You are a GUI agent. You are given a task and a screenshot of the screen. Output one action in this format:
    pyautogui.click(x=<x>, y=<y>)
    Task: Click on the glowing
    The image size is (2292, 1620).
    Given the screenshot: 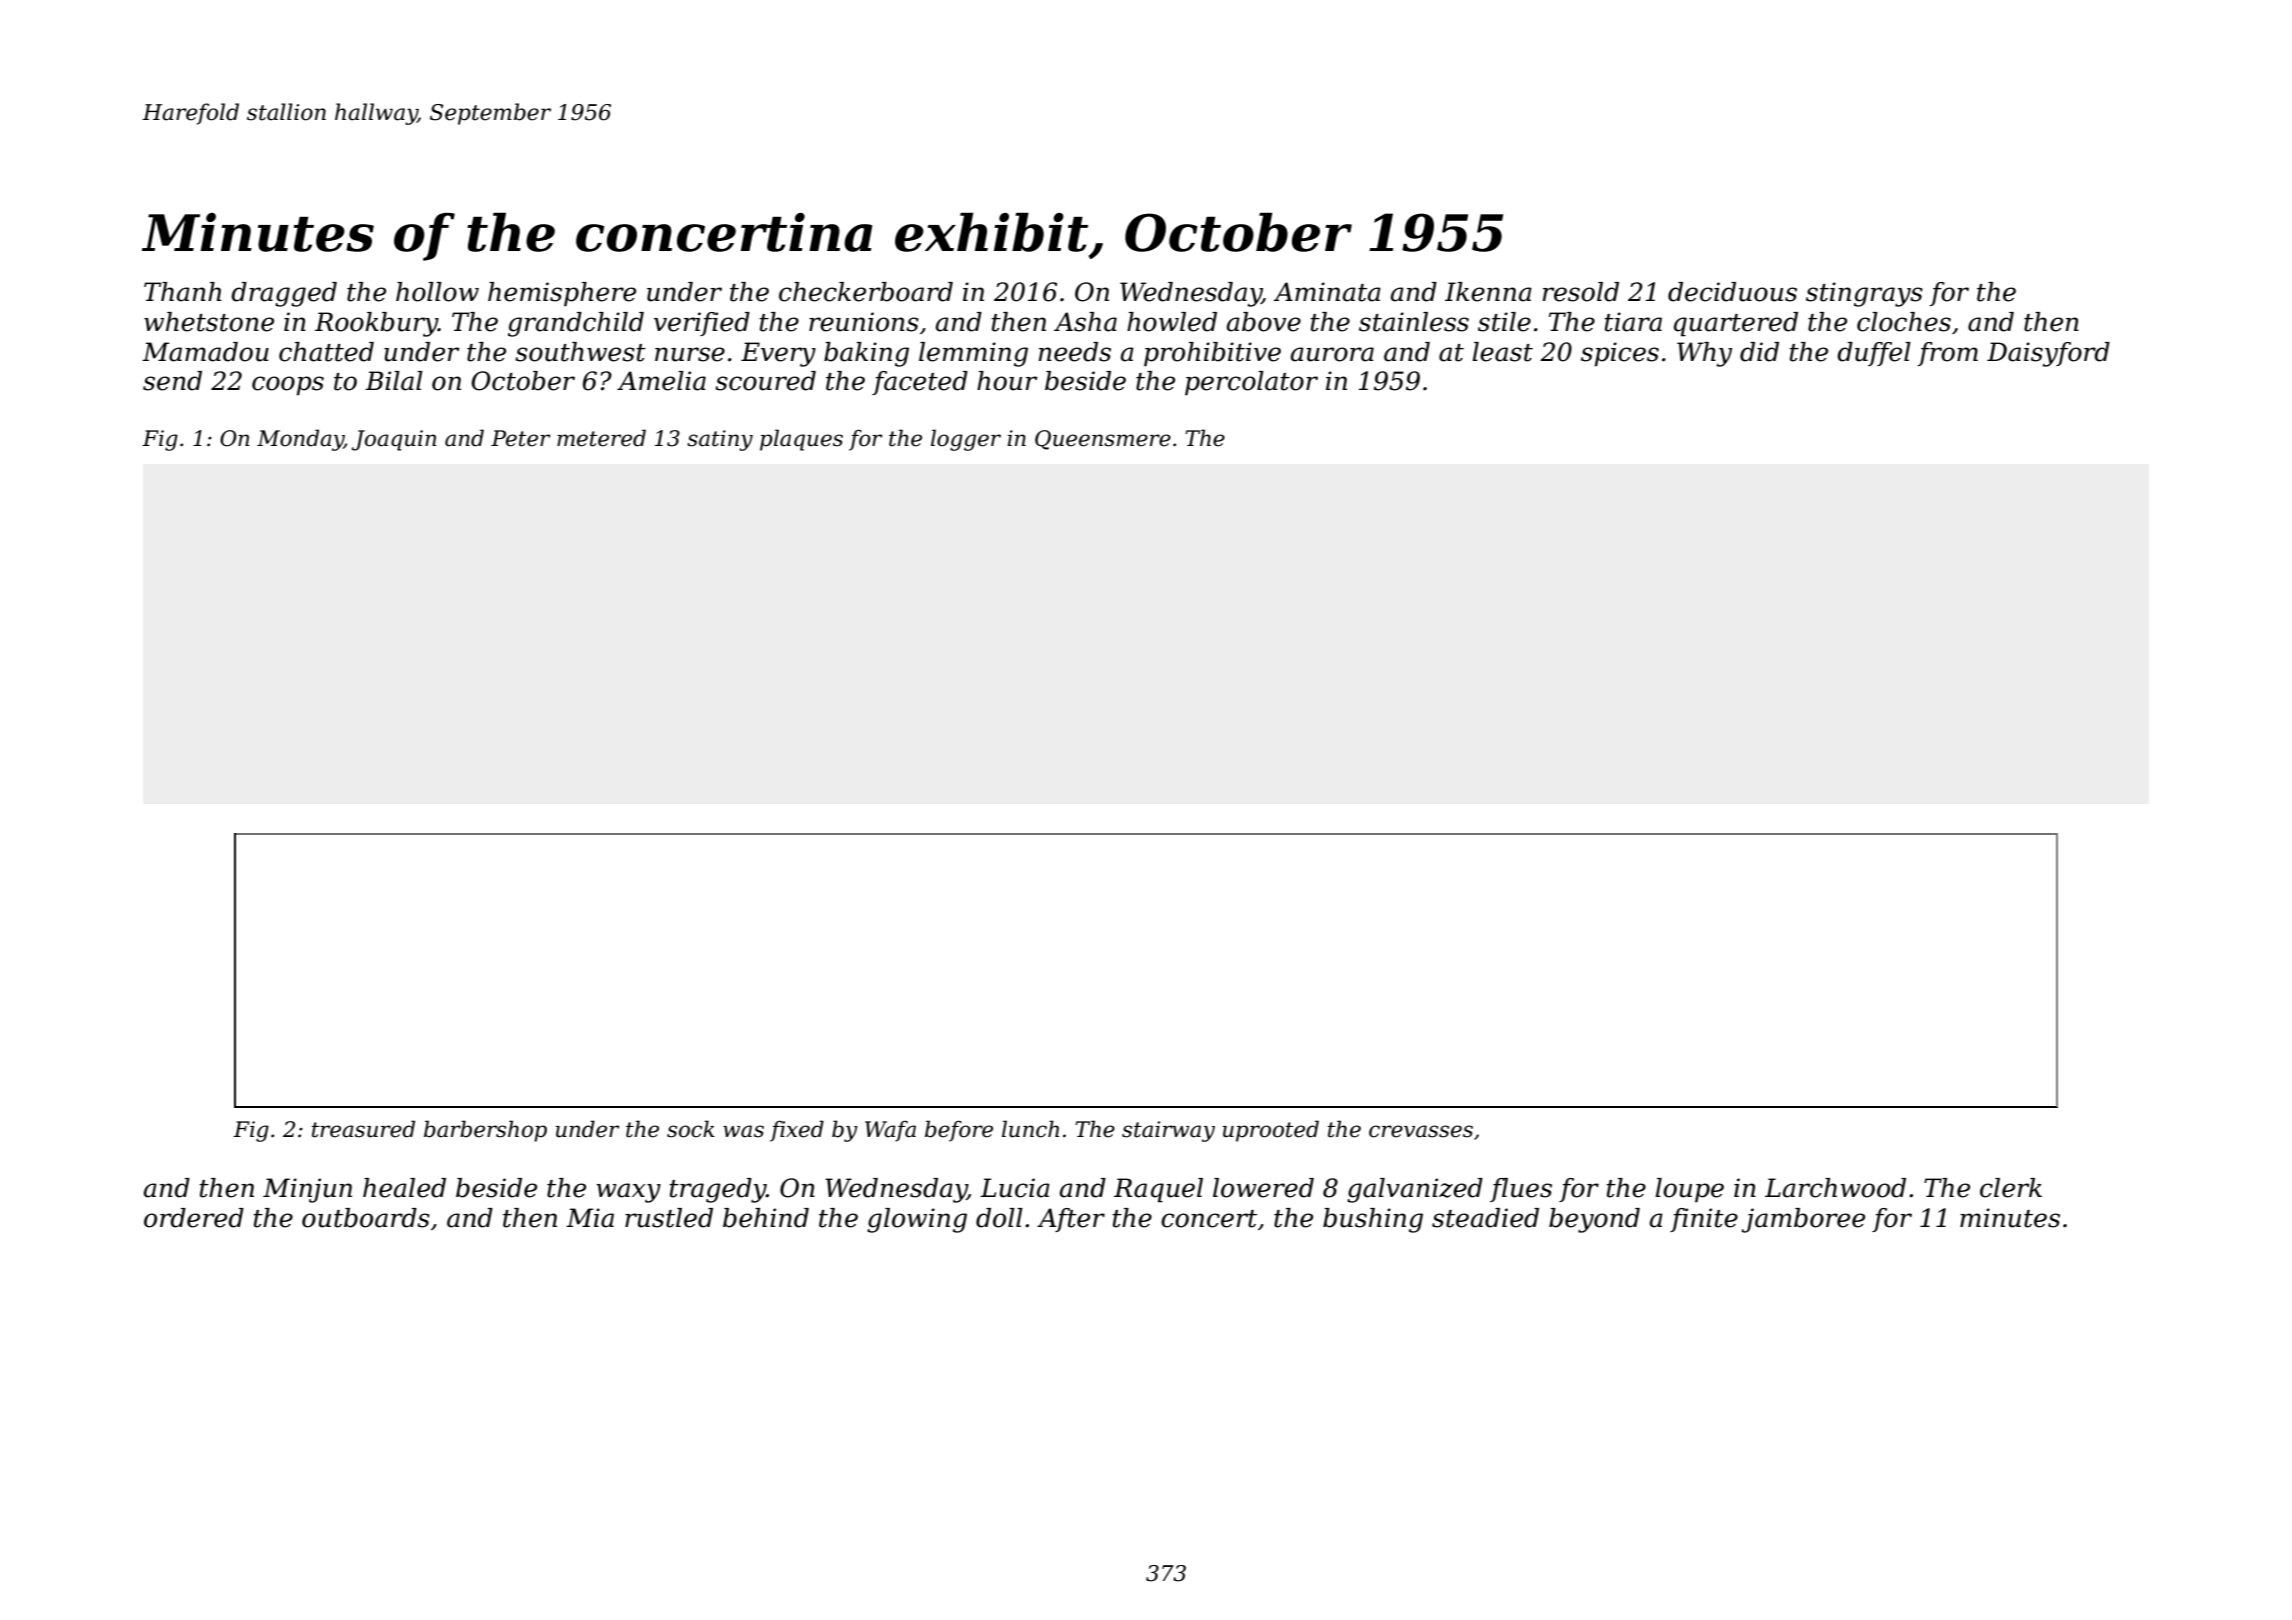 What is the action you would take?
    pyautogui.click(x=917, y=1220)
